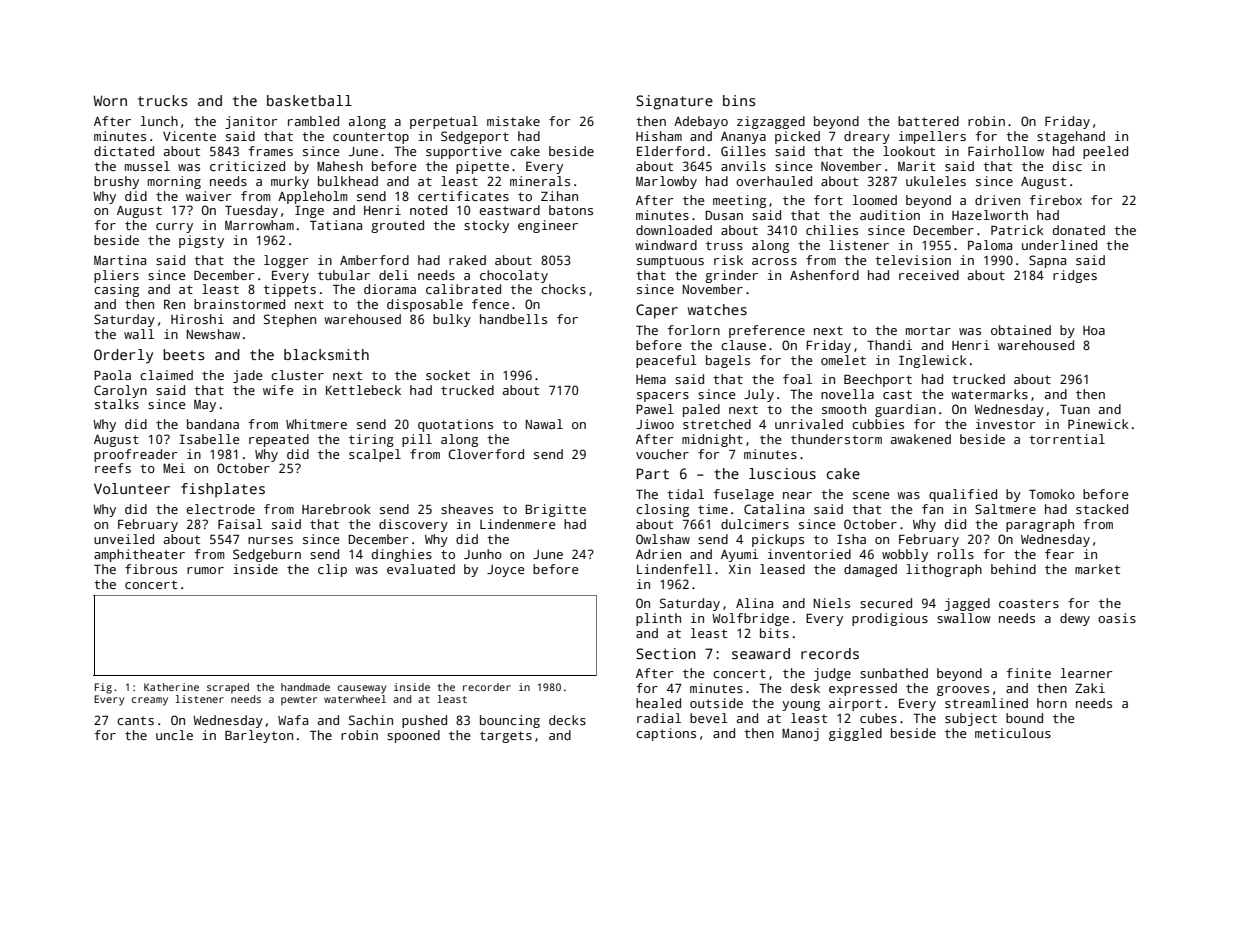 The width and height of the screenshot is (1233, 952). What do you see at coordinates (1013, 733) in the screenshot?
I see `meticulous` at bounding box center [1013, 733].
